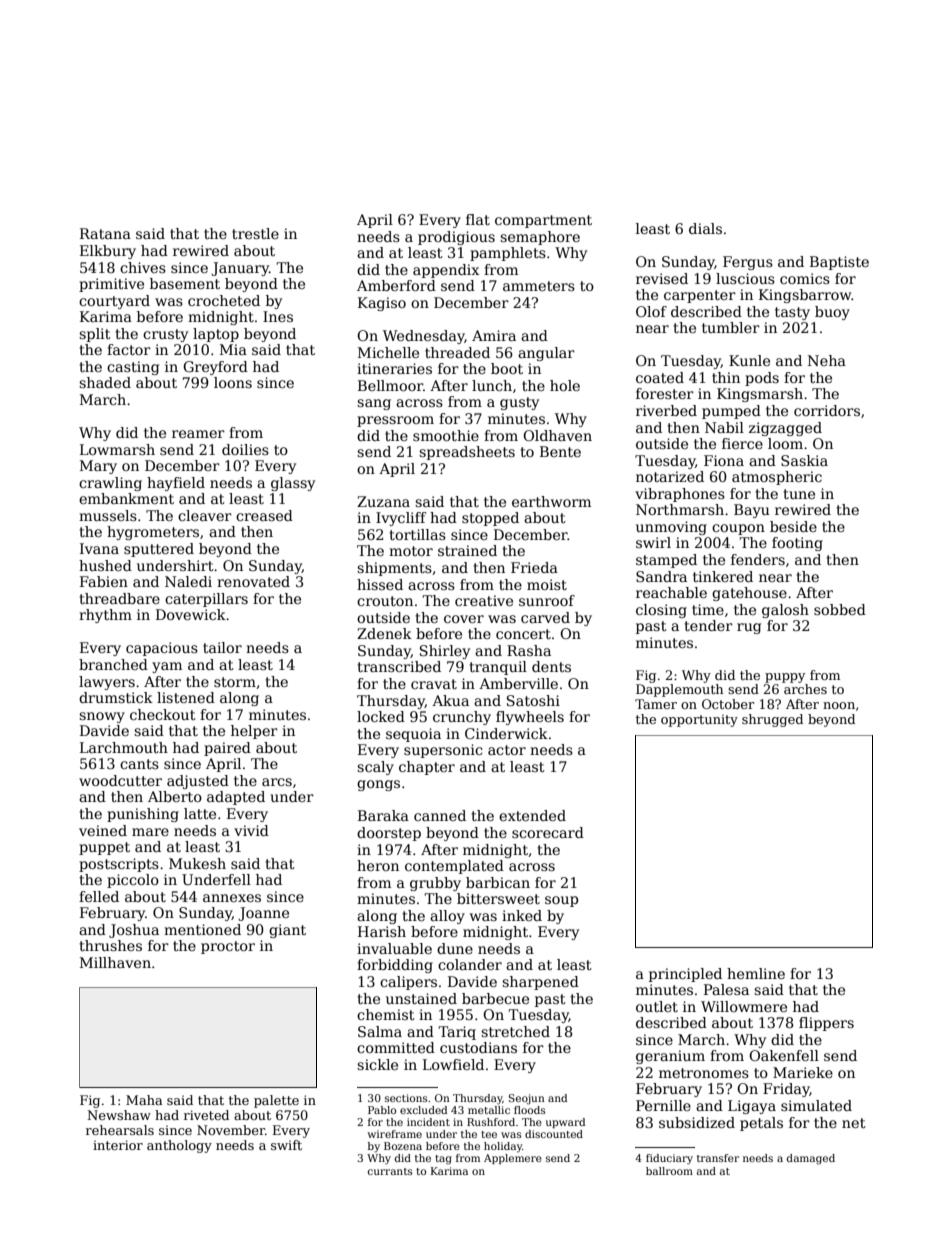 This page has height=1233, width=952. Describe the element at coordinates (495, 998) in the page. I see `barbecue` at that location.
